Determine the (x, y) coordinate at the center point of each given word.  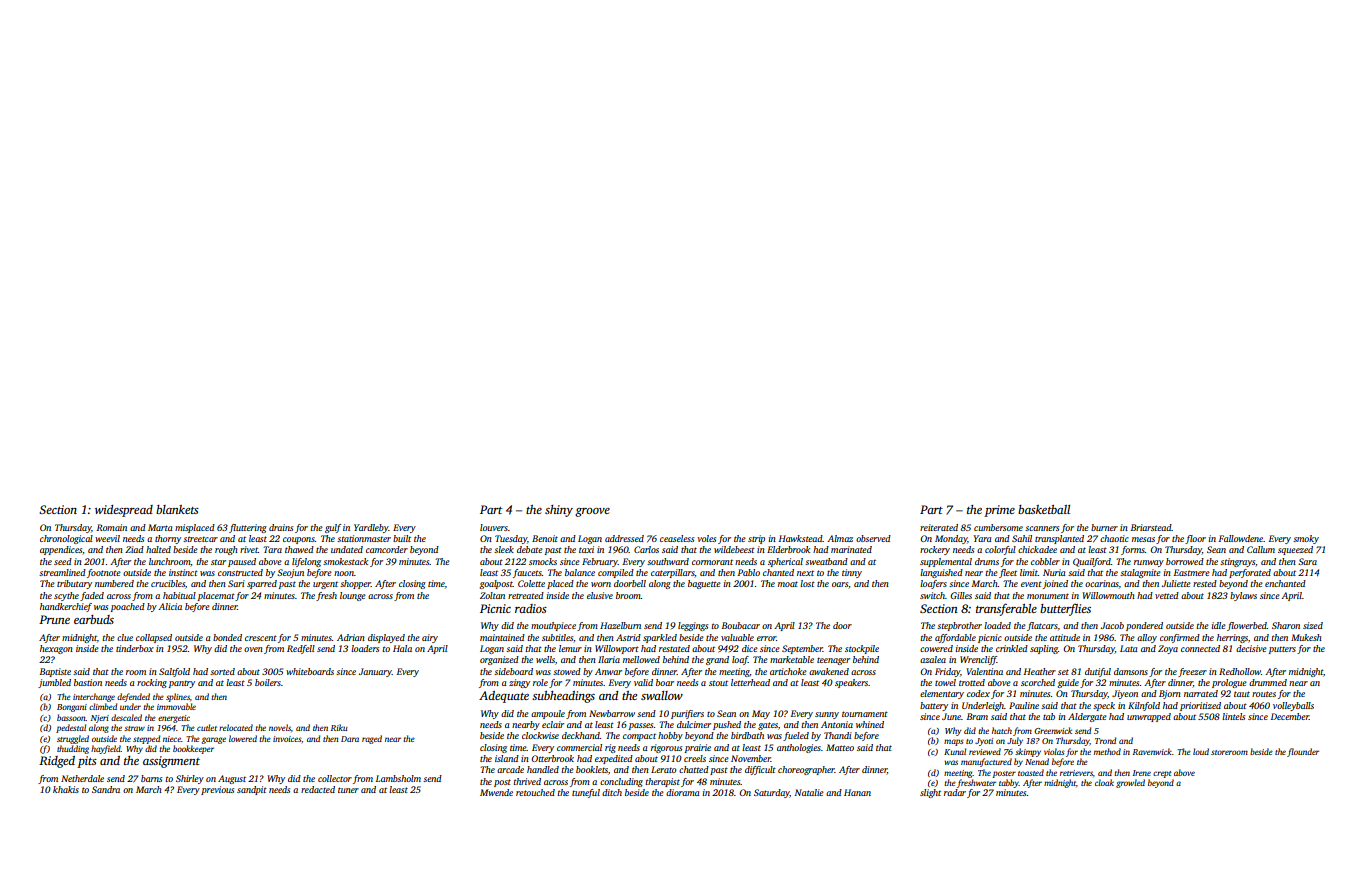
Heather (1040, 671)
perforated (1250, 573)
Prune (54, 619)
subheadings (563, 697)
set (1063, 672)
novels (280, 727)
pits (87, 762)
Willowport (617, 649)
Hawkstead (801, 538)
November (751, 758)
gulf (333, 528)
